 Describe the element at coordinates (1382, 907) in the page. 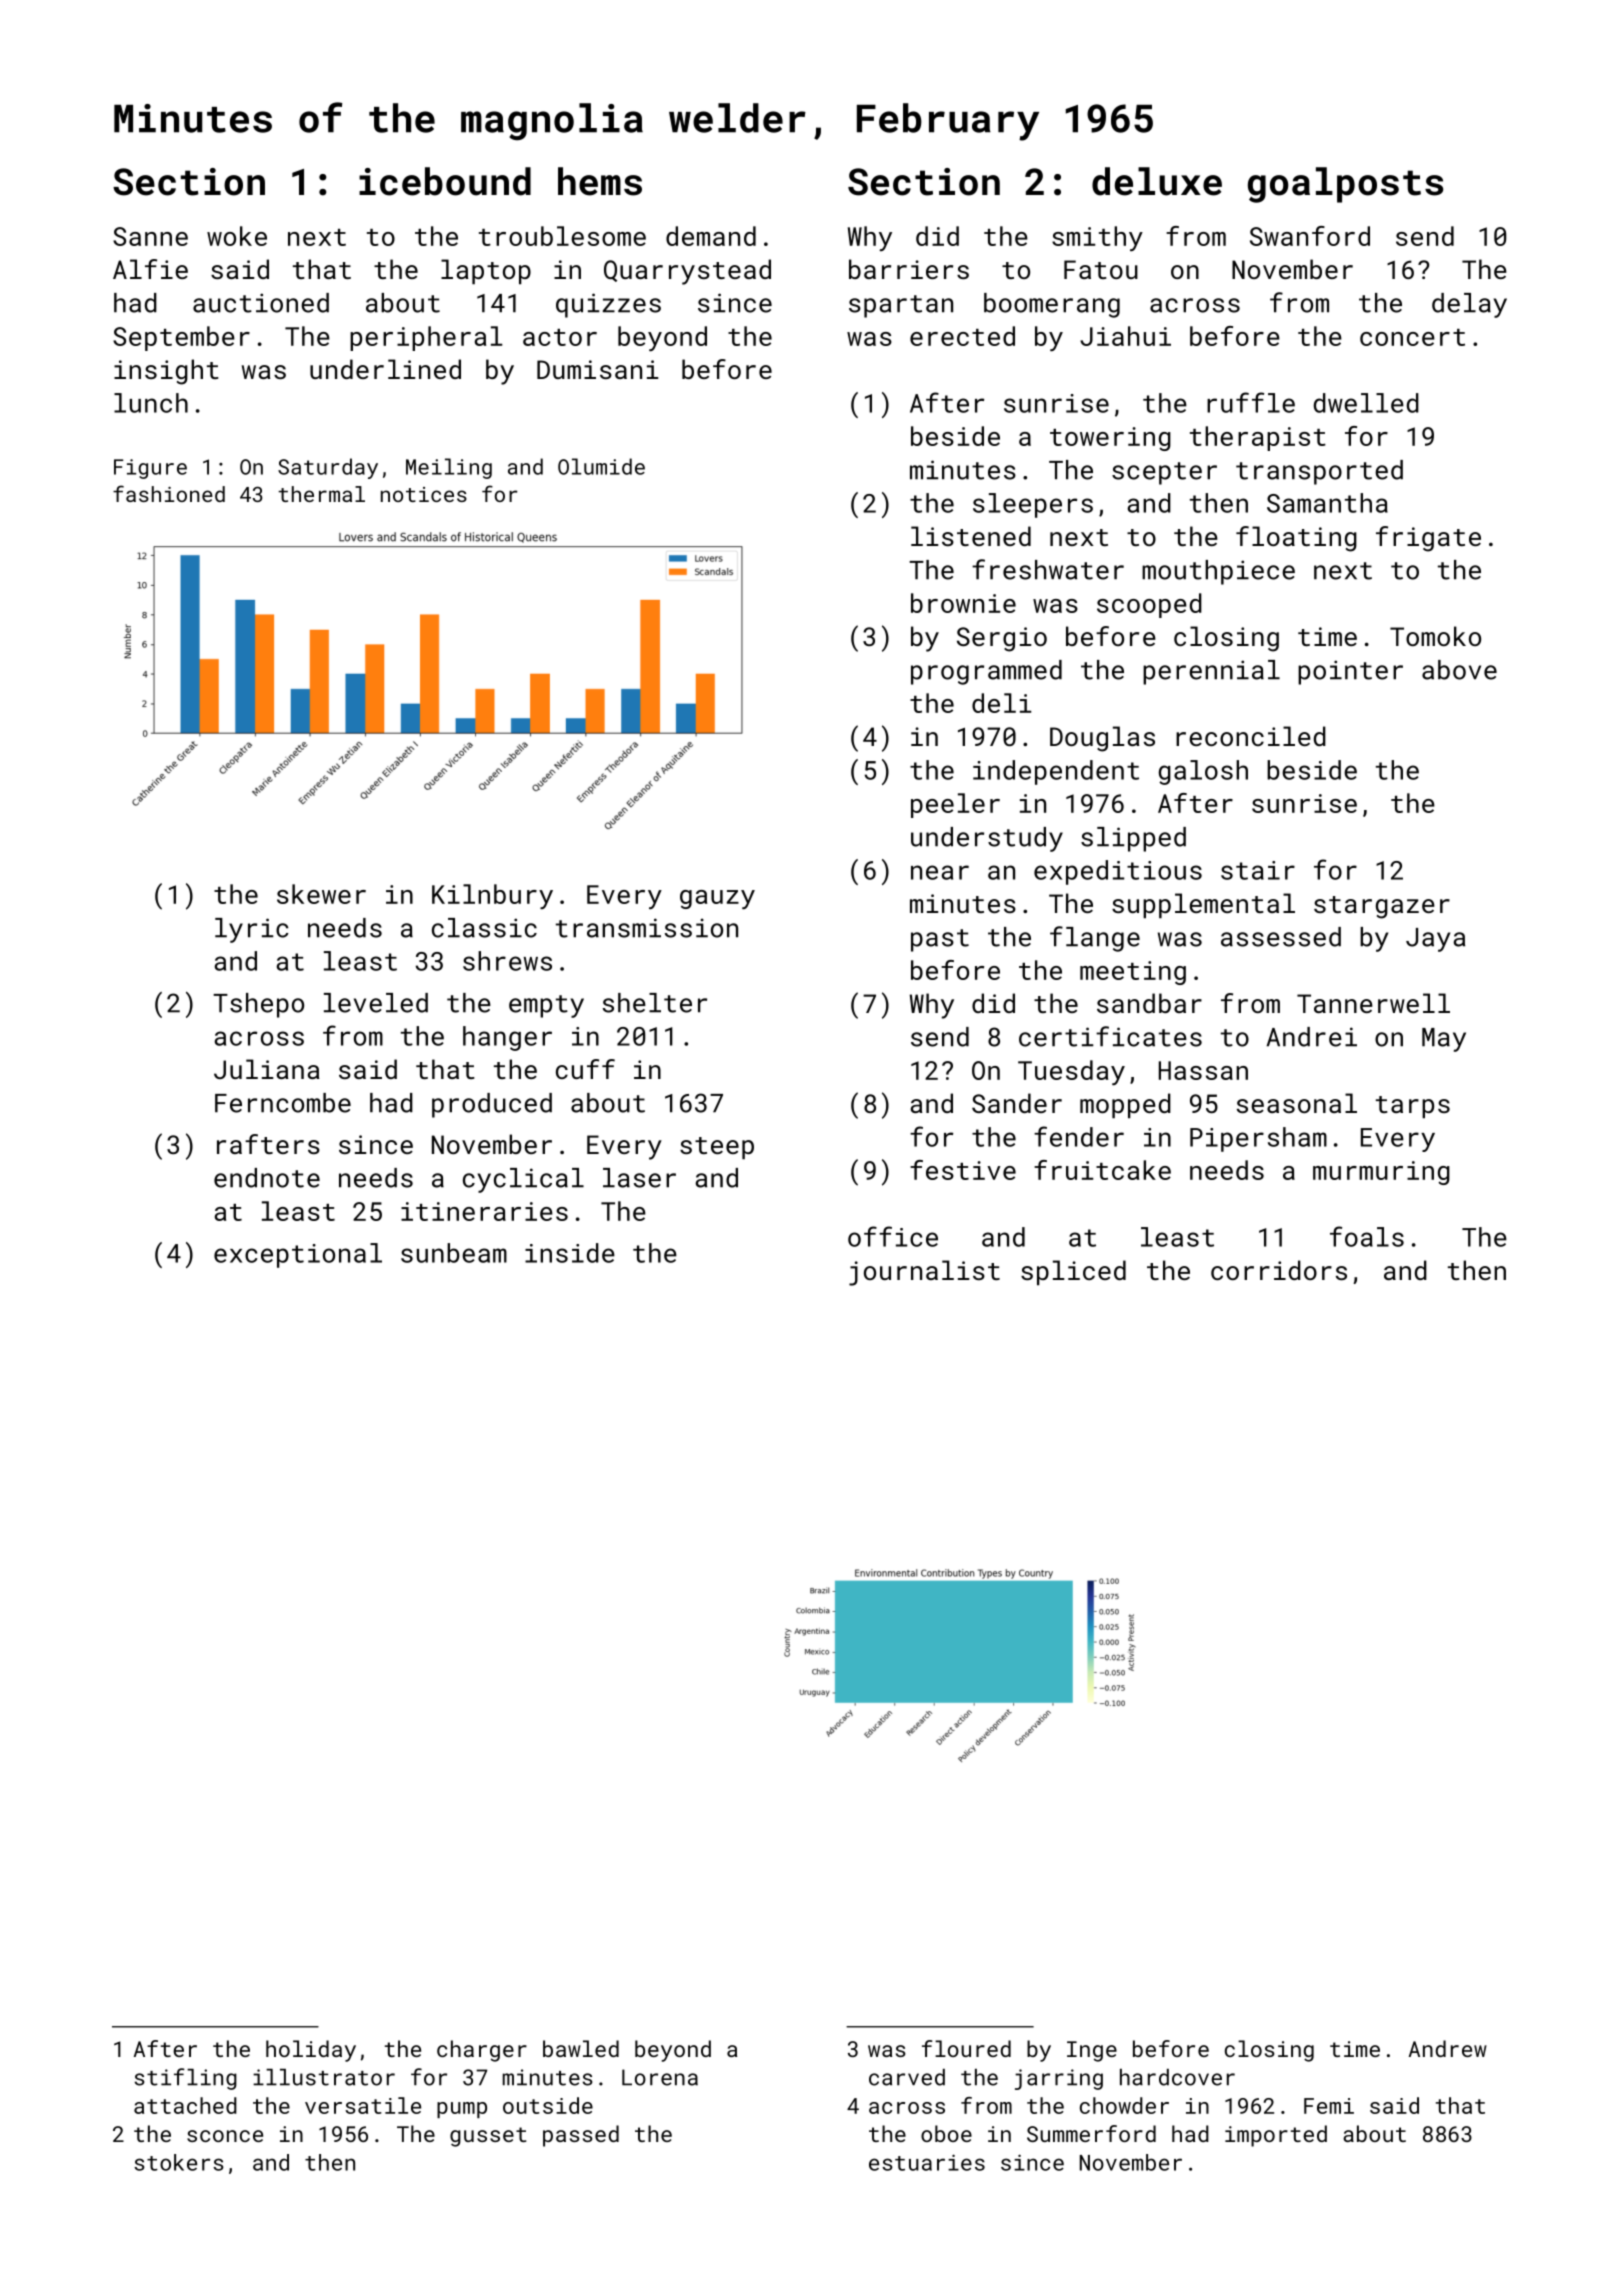

I see `stargazer` at that location.
